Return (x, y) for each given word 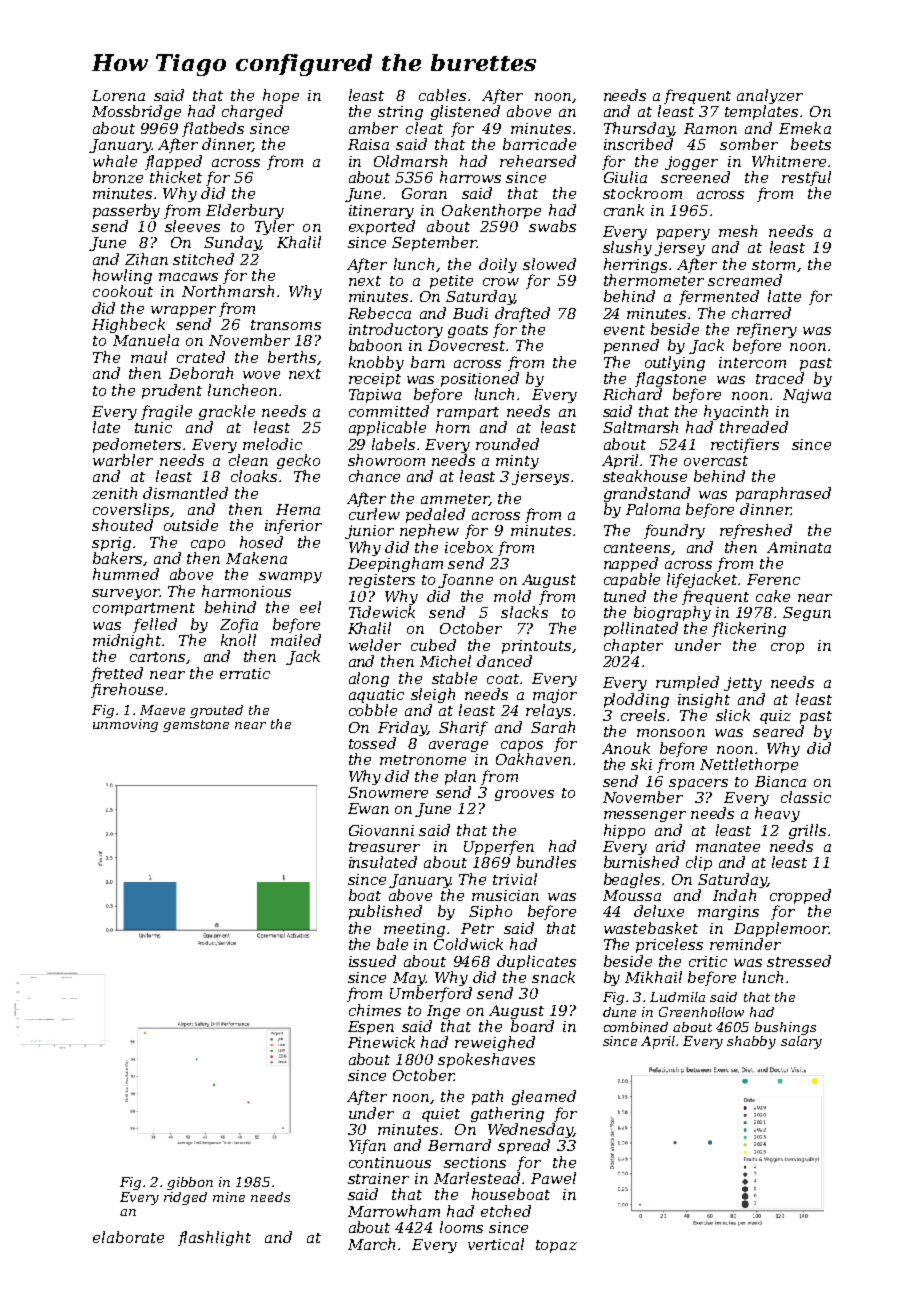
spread (524, 1146)
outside (191, 525)
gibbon (190, 1183)
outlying (675, 363)
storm (773, 265)
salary (801, 1042)
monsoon (671, 733)
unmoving (125, 725)
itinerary (381, 212)
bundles (546, 862)
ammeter (455, 500)
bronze (118, 177)
